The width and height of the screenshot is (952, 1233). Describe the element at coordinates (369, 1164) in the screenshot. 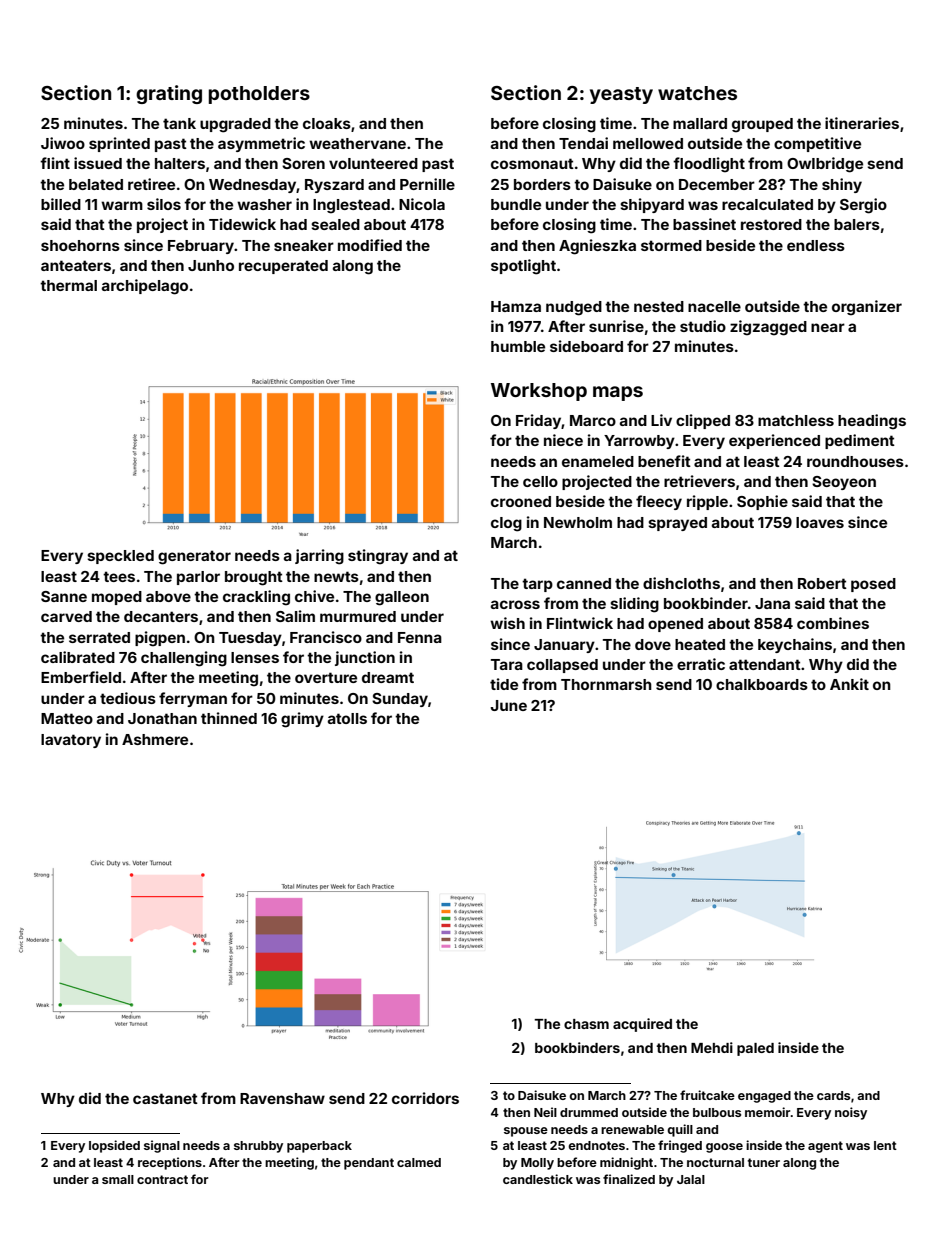

I see `pendant` at that location.
